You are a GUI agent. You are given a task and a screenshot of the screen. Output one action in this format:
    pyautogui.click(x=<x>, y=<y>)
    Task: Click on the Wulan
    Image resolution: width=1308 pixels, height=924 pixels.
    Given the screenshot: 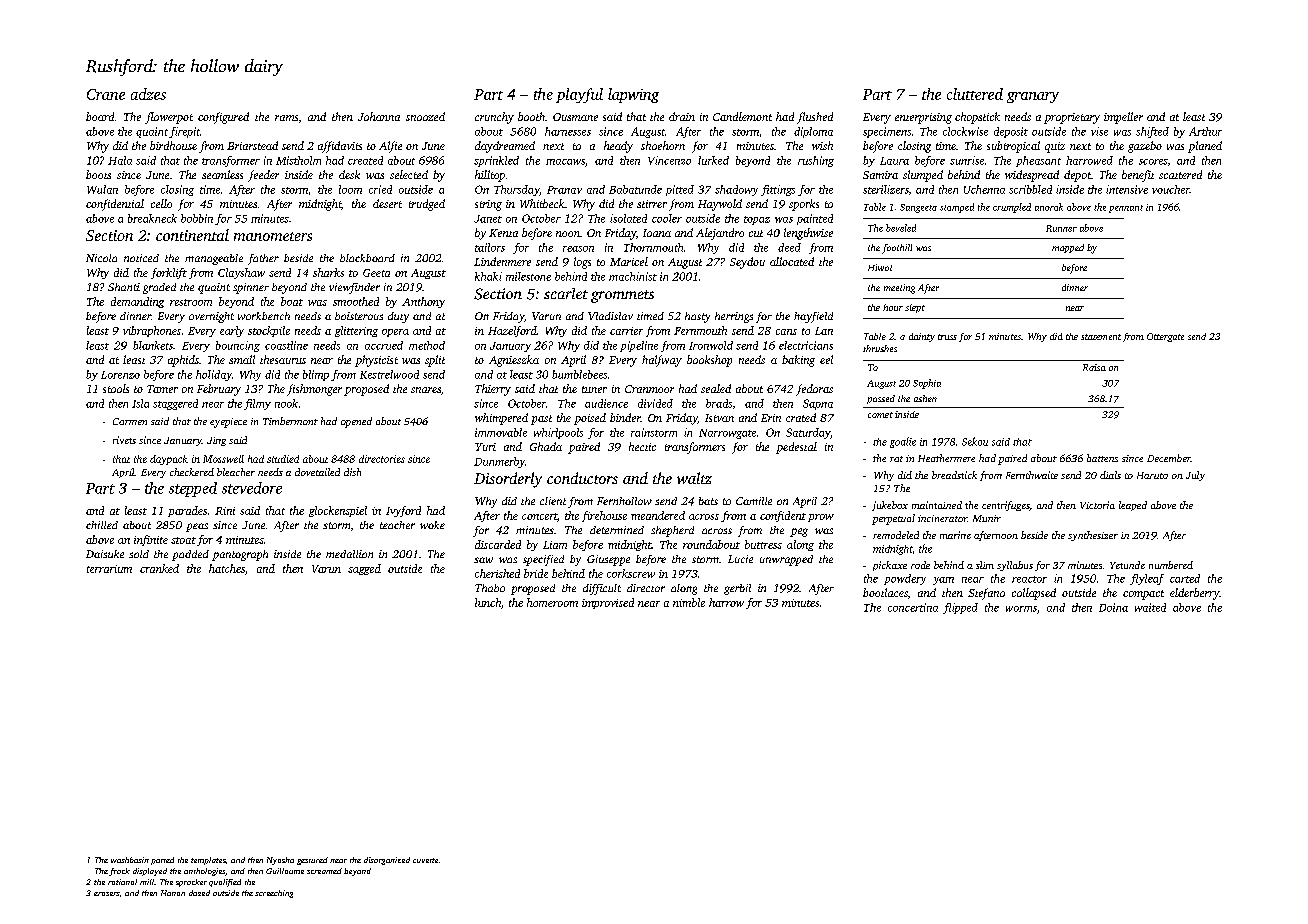 What is the action you would take?
    pyautogui.click(x=102, y=189)
